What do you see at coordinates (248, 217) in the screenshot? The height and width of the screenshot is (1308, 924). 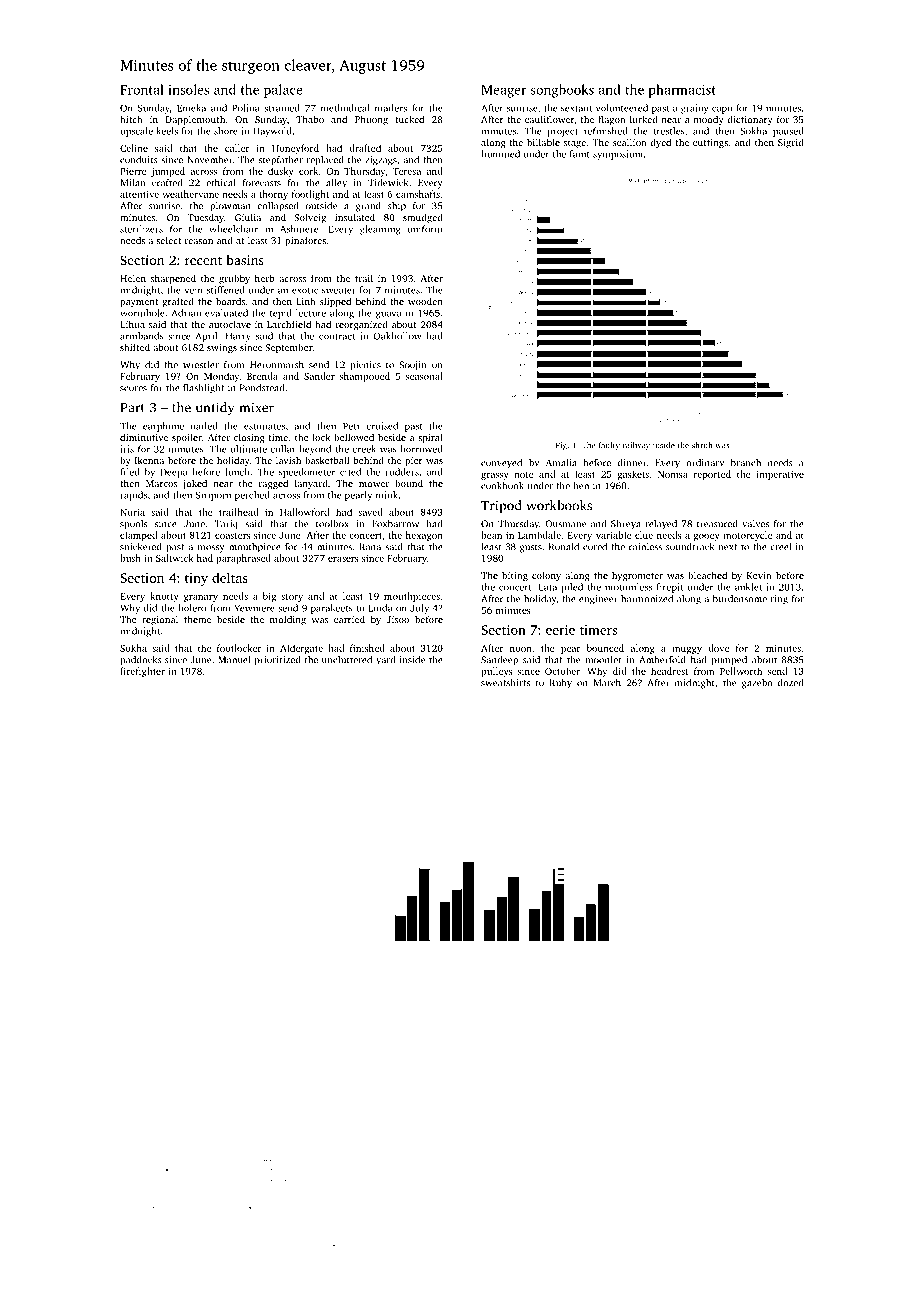 I see `Giulia` at bounding box center [248, 217].
